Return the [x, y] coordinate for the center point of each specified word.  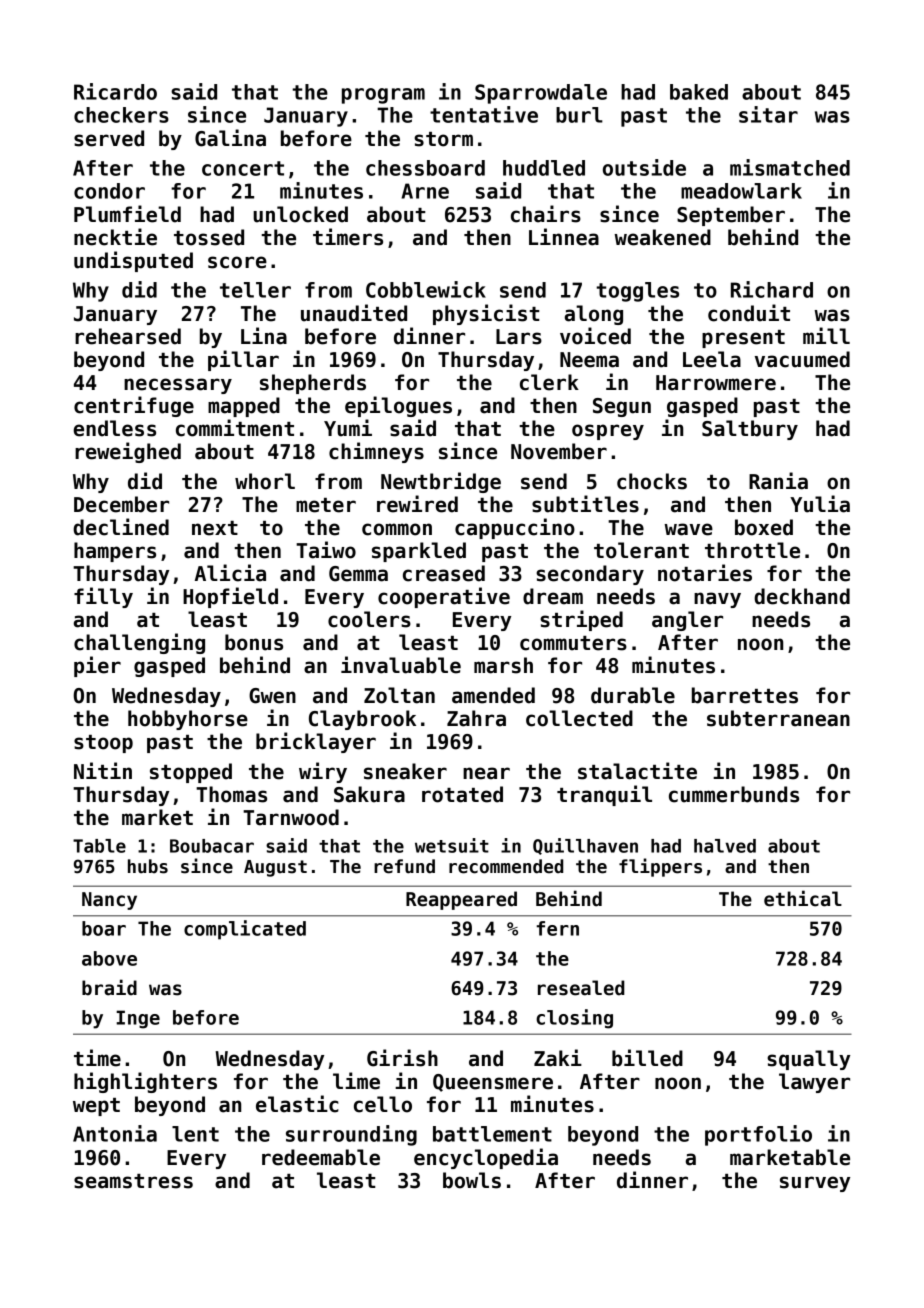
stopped [191, 773]
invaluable [401, 665]
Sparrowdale [541, 94]
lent [195, 1134]
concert [243, 168]
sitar [768, 114]
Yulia [820, 504]
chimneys [376, 452]
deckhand [802, 596]
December [121, 504]
